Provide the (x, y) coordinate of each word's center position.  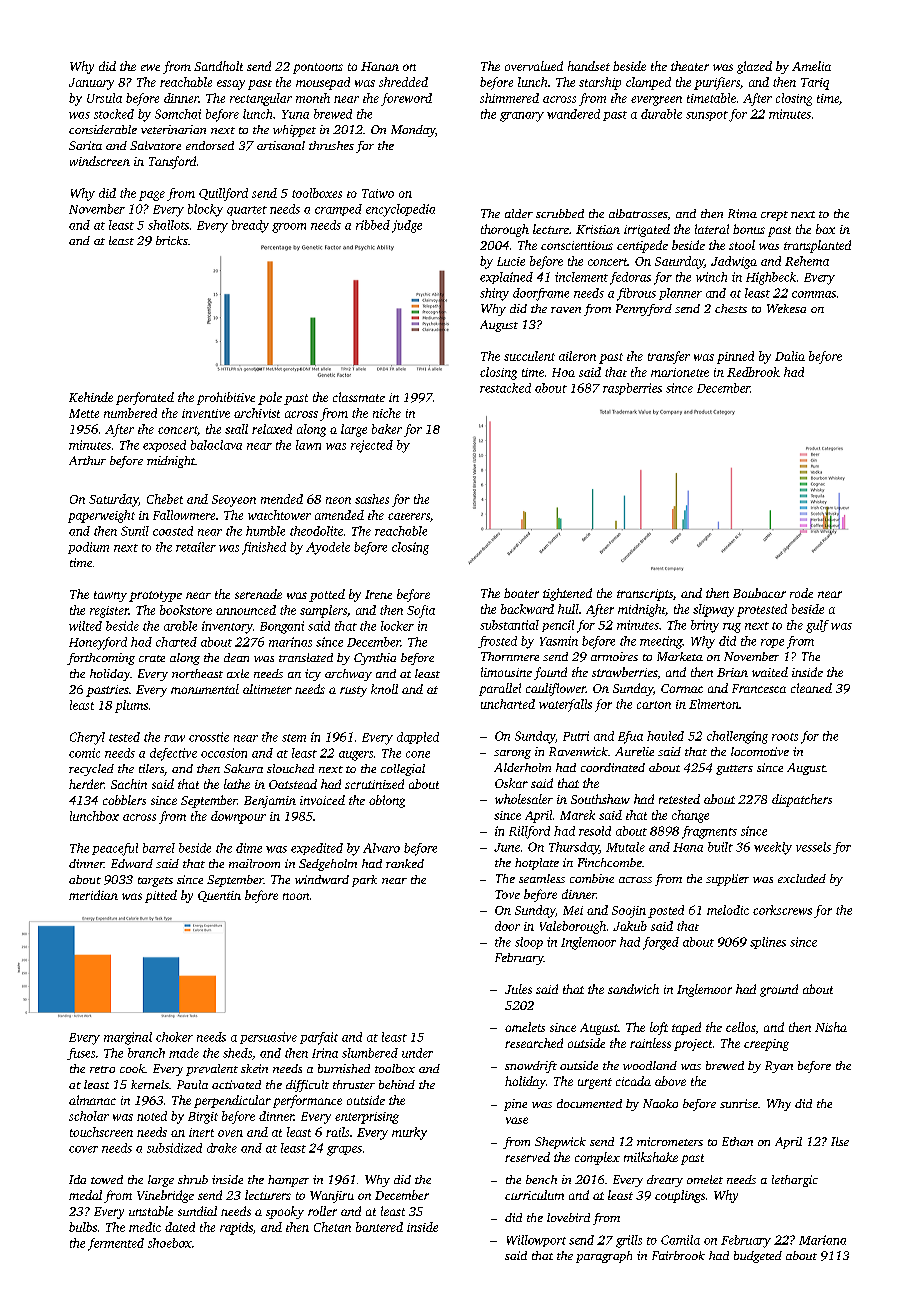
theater (690, 66)
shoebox (170, 1243)
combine (592, 878)
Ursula (104, 98)
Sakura (243, 768)
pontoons (318, 68)
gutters (734, 770)
